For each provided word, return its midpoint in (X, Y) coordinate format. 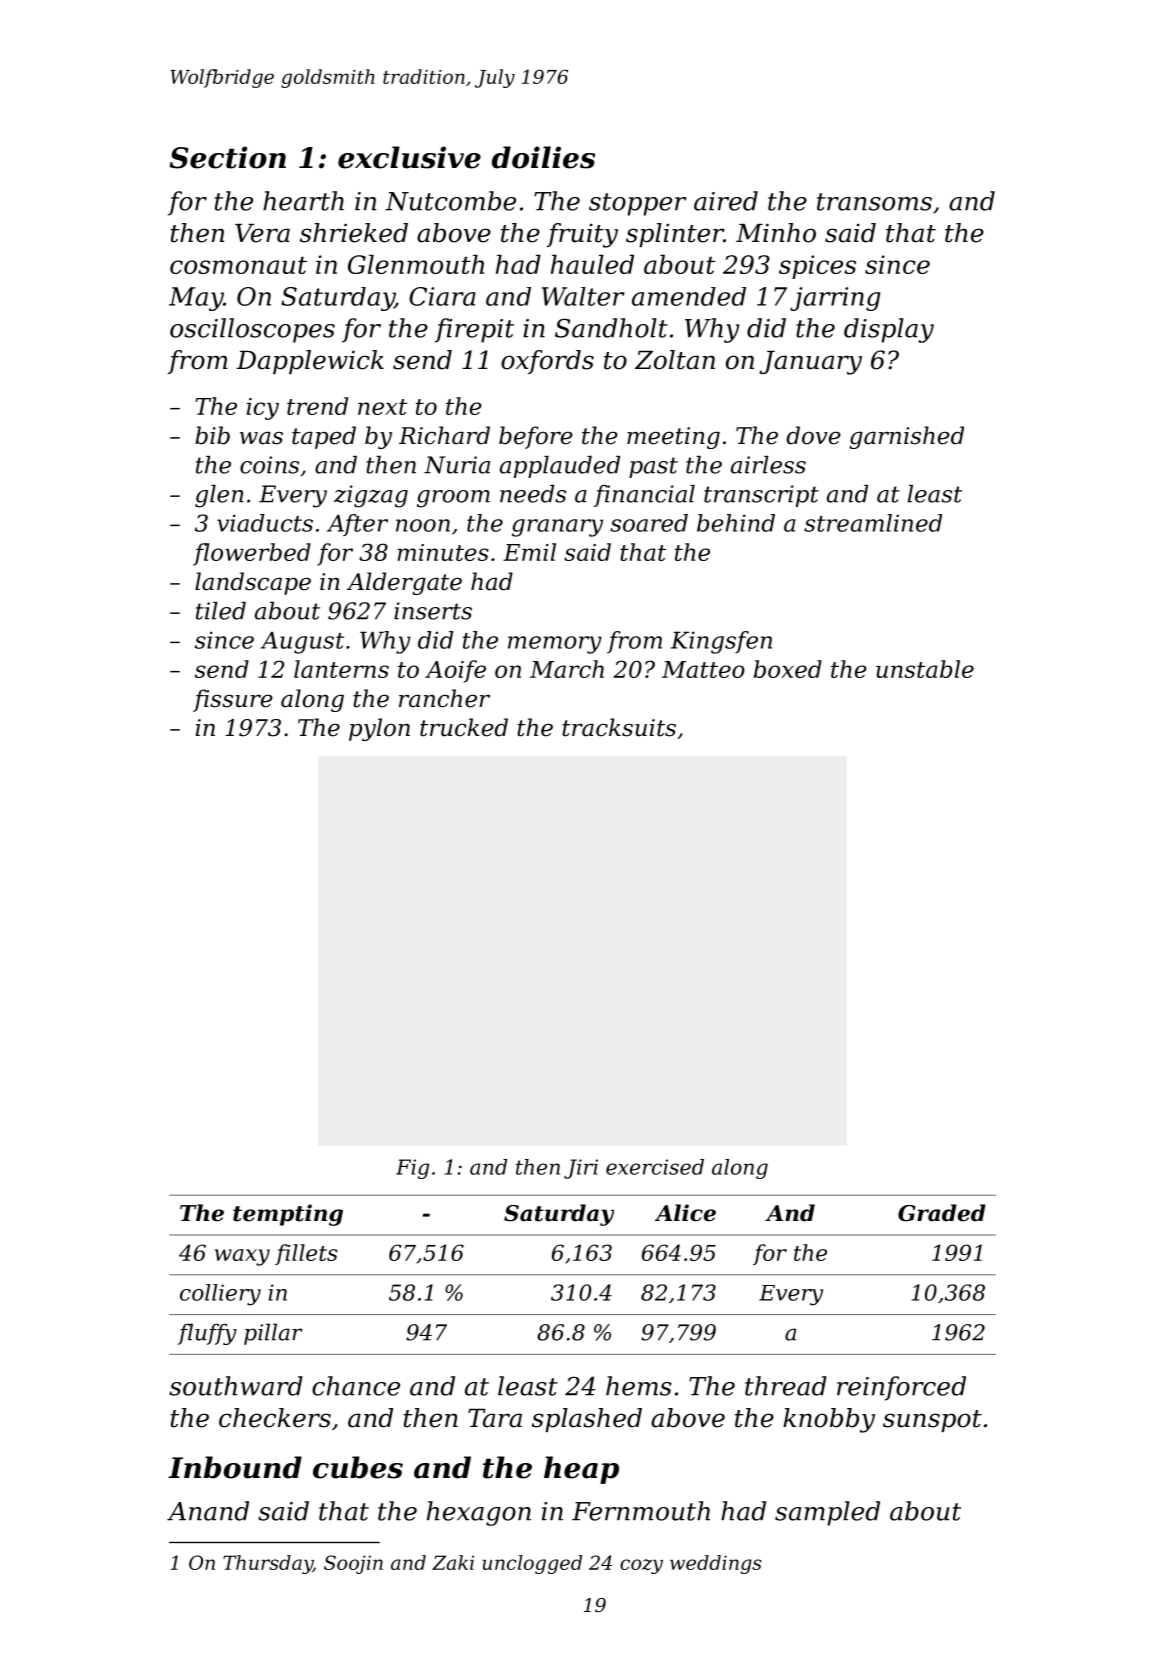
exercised (655, 1167)
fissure (233, 700)
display (889, 330)
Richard (444, 435)
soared (649, 523)
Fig (412, 1169)
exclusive (409, 157)
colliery (220, 1295)
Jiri (581, 1169)
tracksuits (619, 727)
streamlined (873, 523)
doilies (543, 157)
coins (269, 465)
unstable (925, 669)
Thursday (268, 1564)
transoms (874, 202)
